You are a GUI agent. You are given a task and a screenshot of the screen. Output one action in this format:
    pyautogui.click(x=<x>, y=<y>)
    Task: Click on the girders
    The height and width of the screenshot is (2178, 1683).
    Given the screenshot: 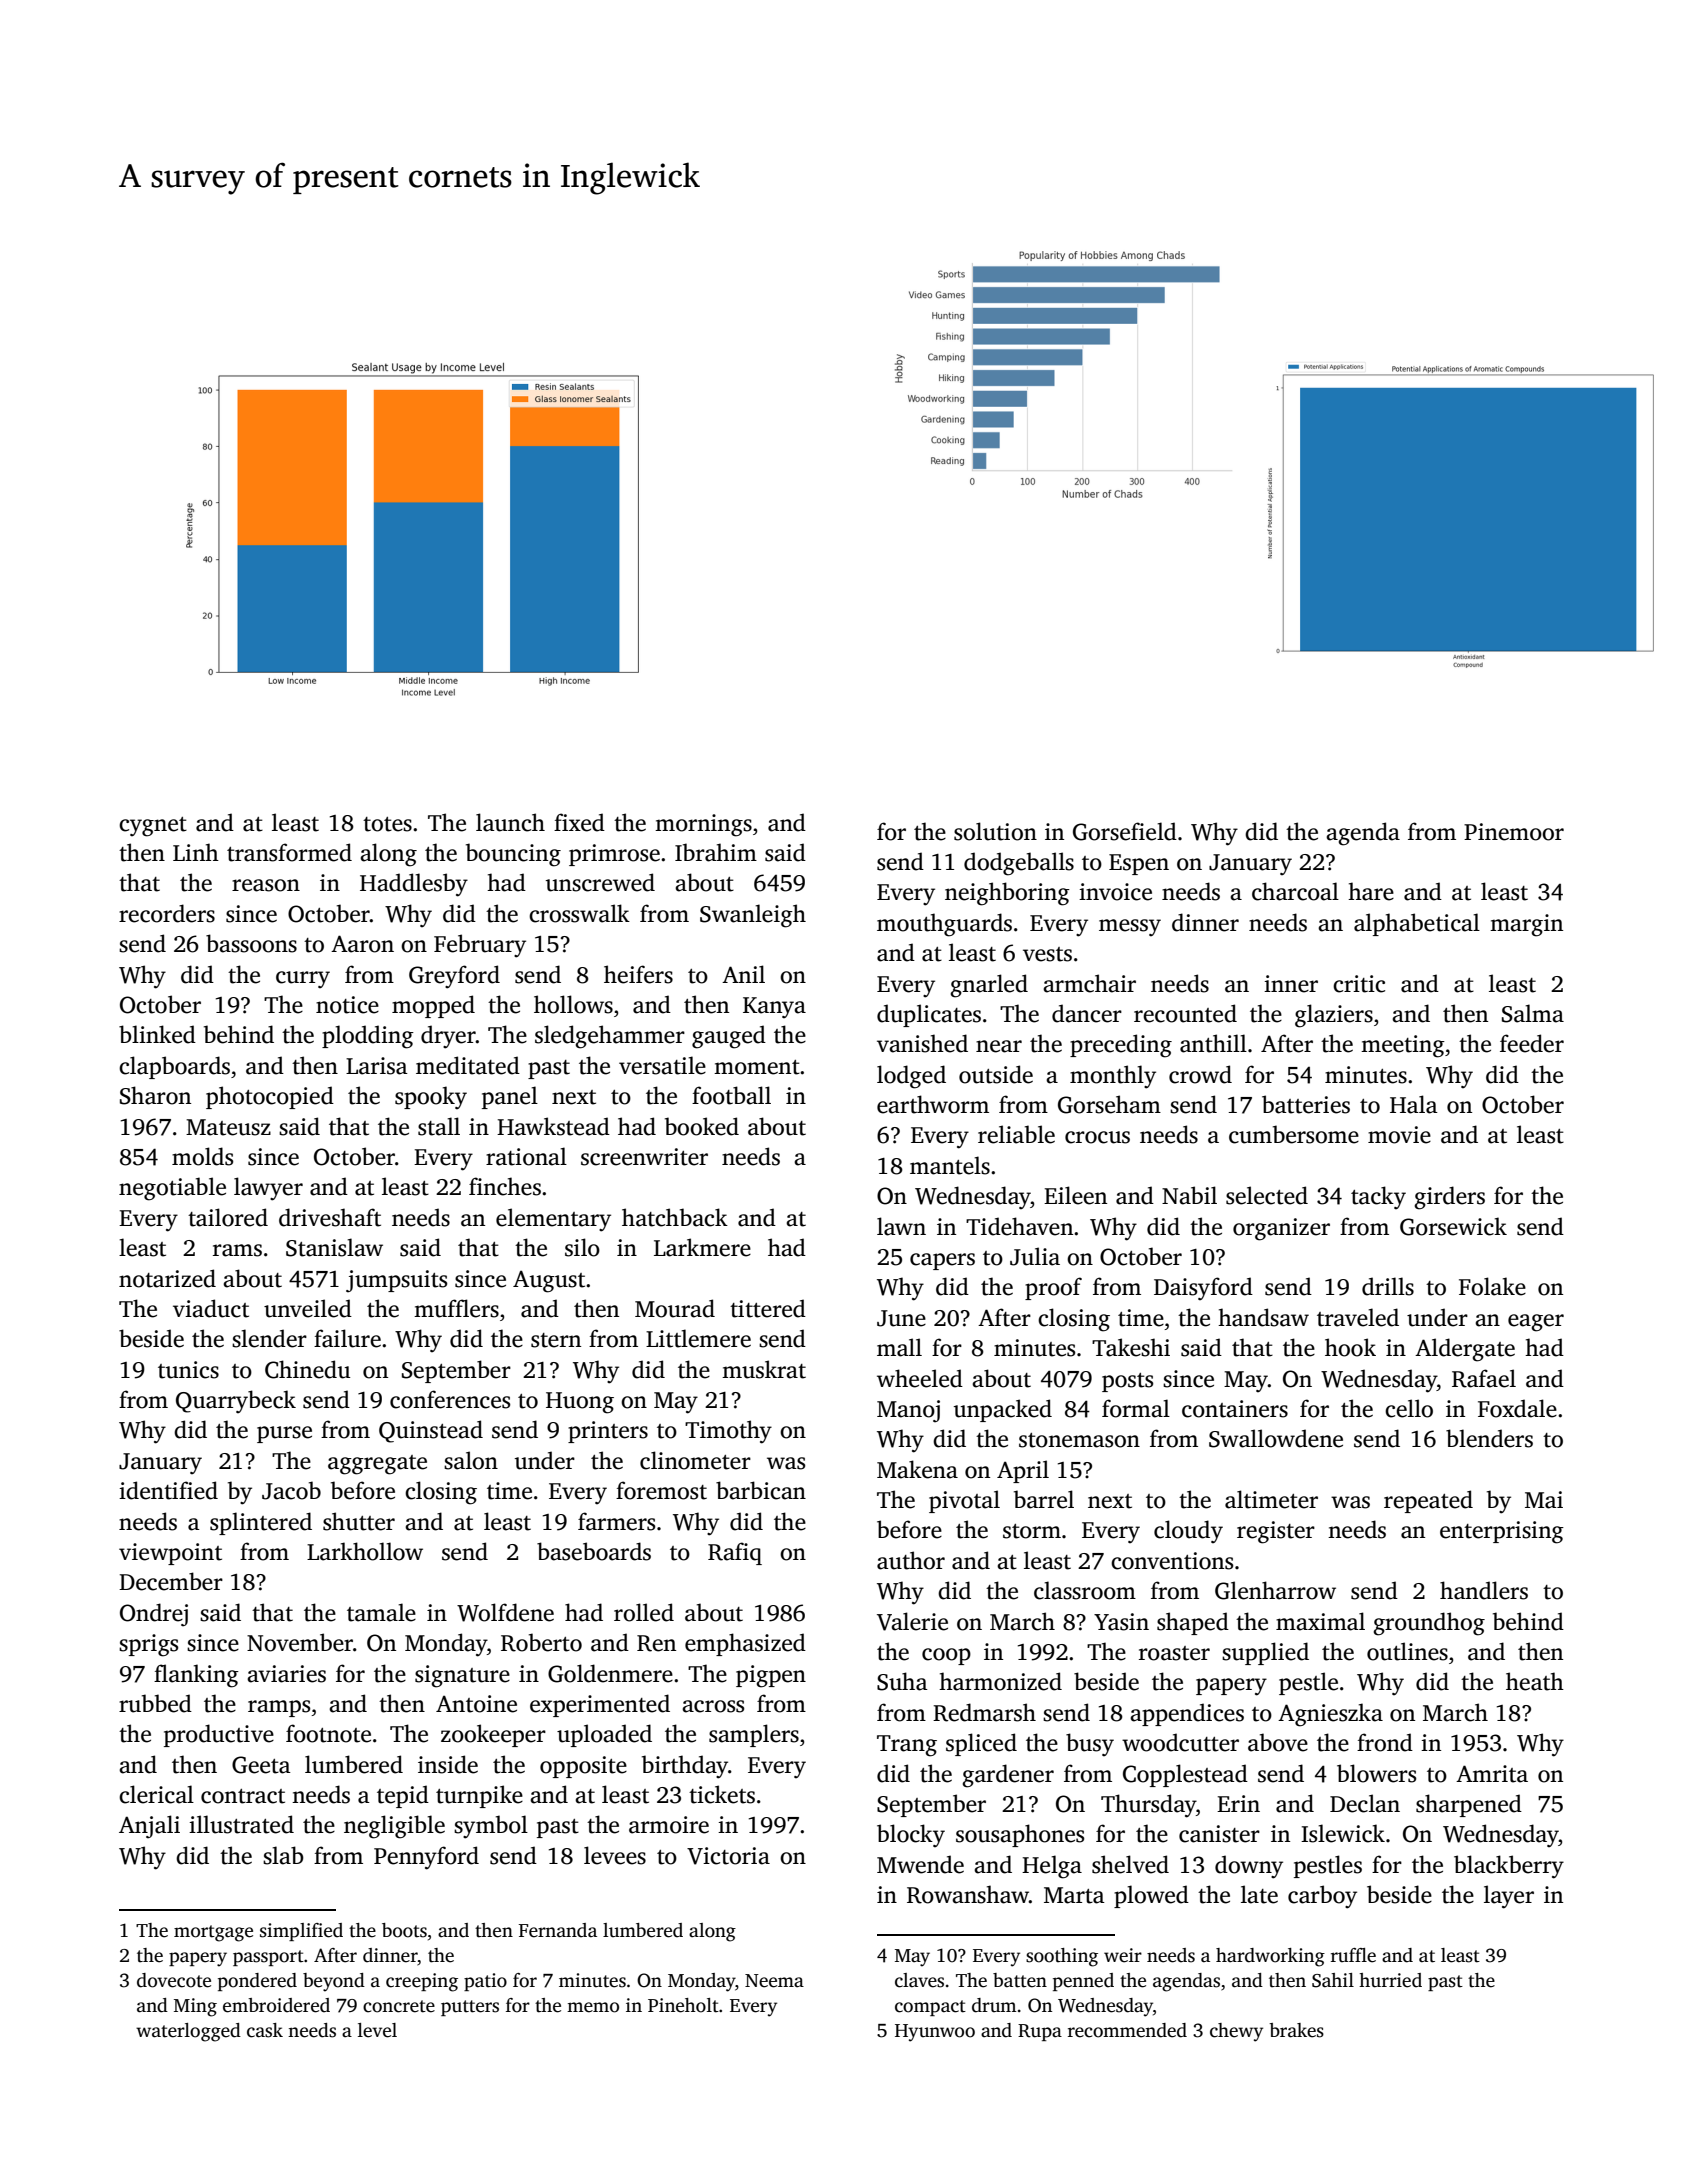 What is the action you would take?
    pyautogui.click(x=1449, y=1198)
